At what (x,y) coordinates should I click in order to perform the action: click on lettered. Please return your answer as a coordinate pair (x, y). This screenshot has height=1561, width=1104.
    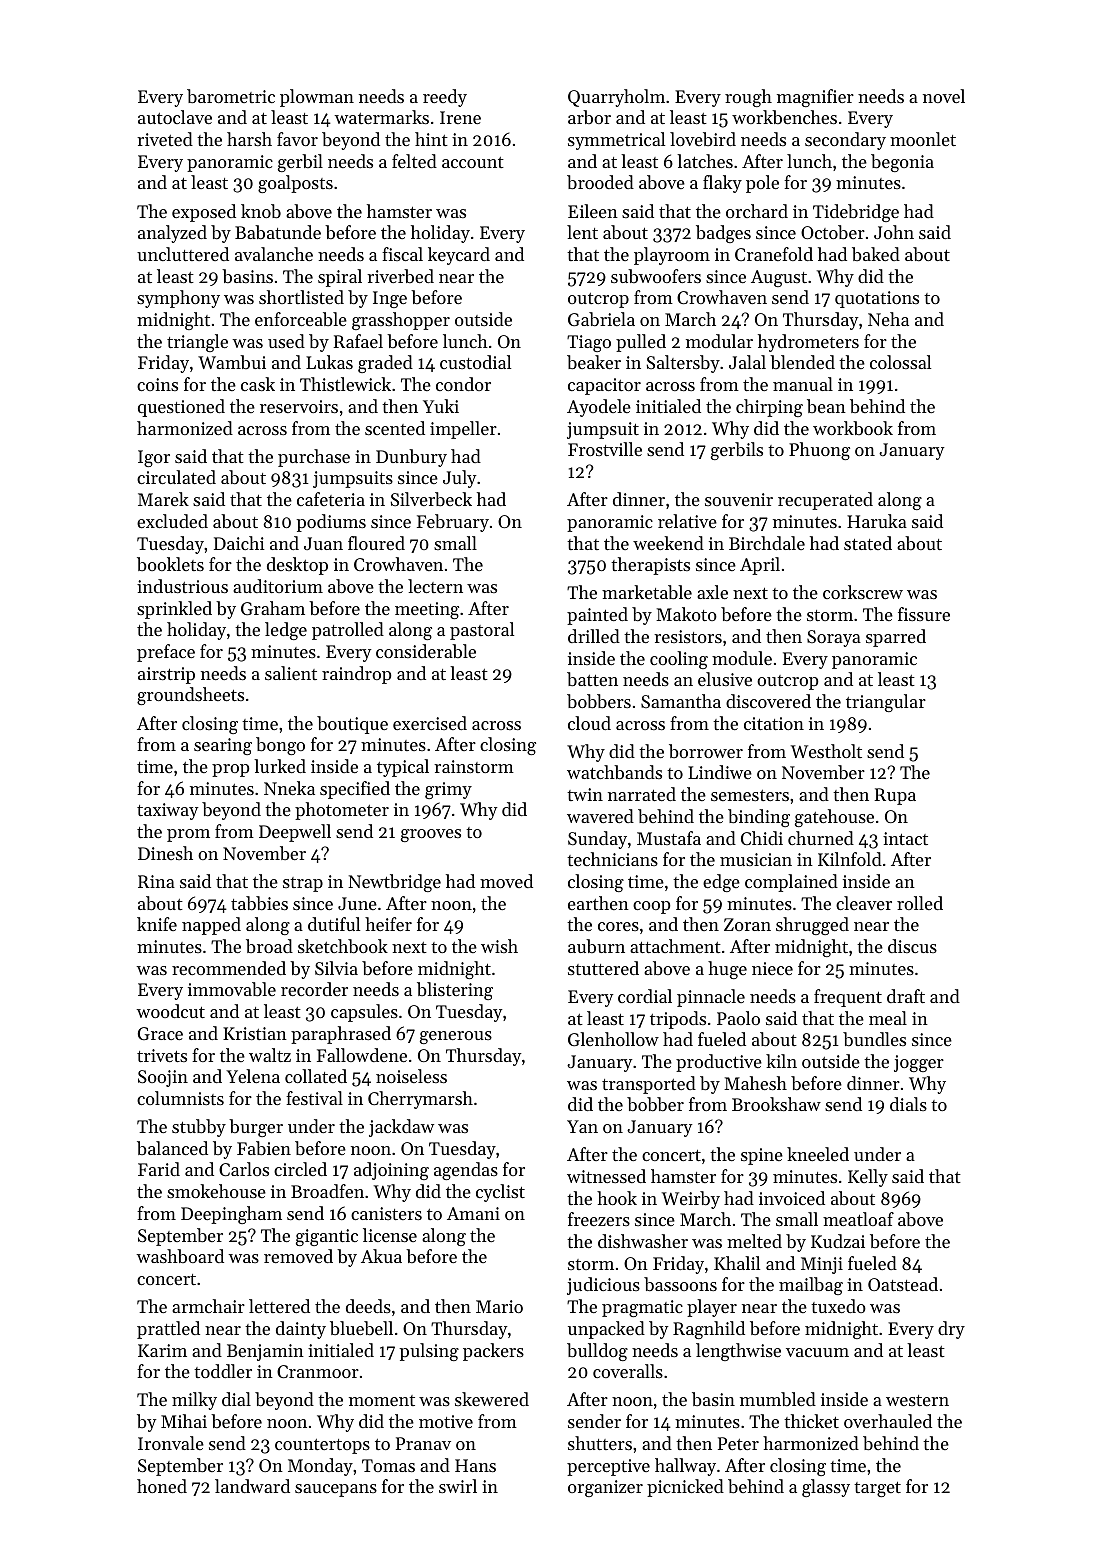
    Looking at the image, I should click on (279, 1306).
